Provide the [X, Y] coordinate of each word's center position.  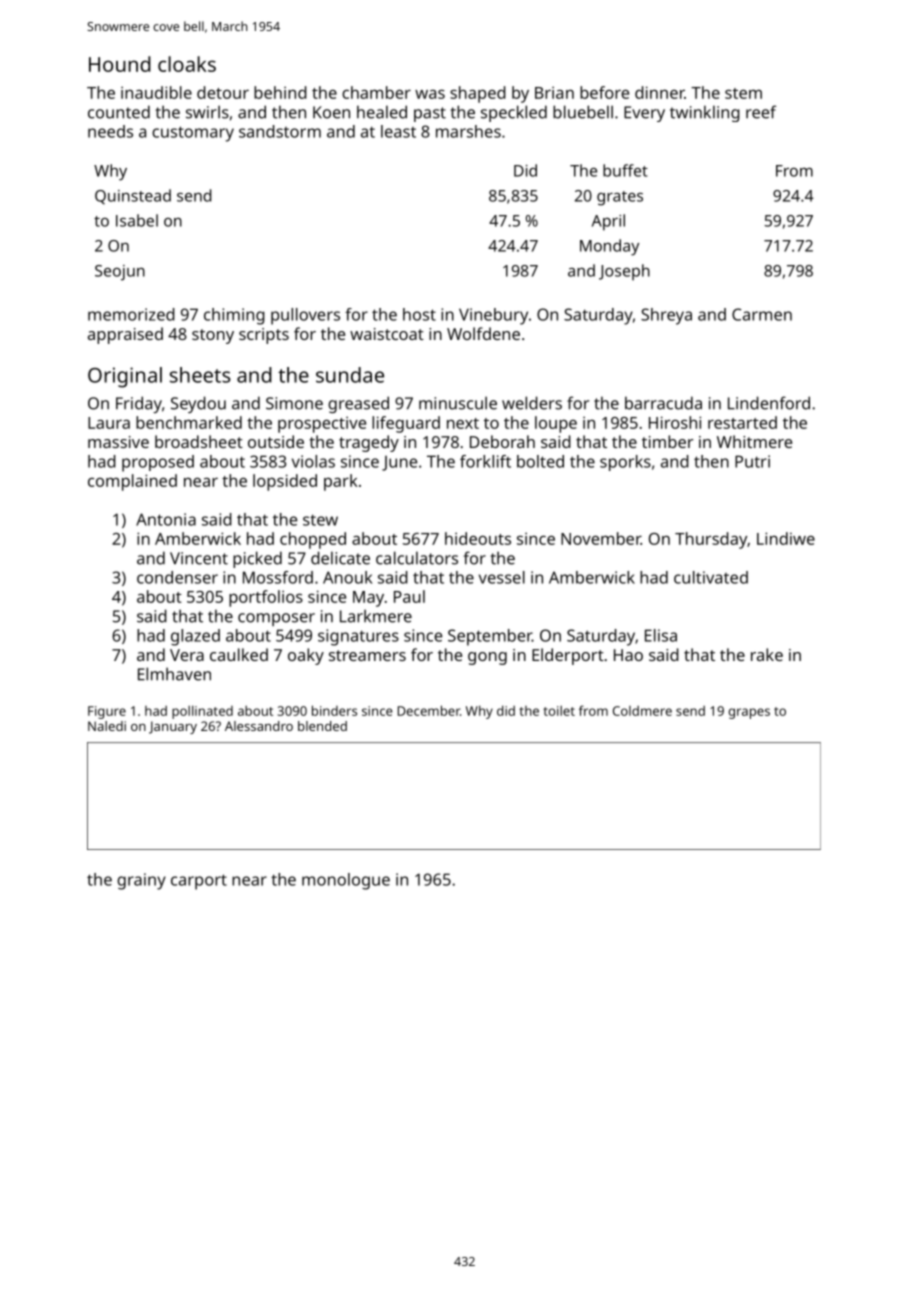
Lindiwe [786, 538]
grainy [141, 881]
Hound [120, 64]
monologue [346, 881]
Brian [554, 92]
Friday [139, 404]
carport [199, 882]
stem [743, 93]
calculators [417, 558]
